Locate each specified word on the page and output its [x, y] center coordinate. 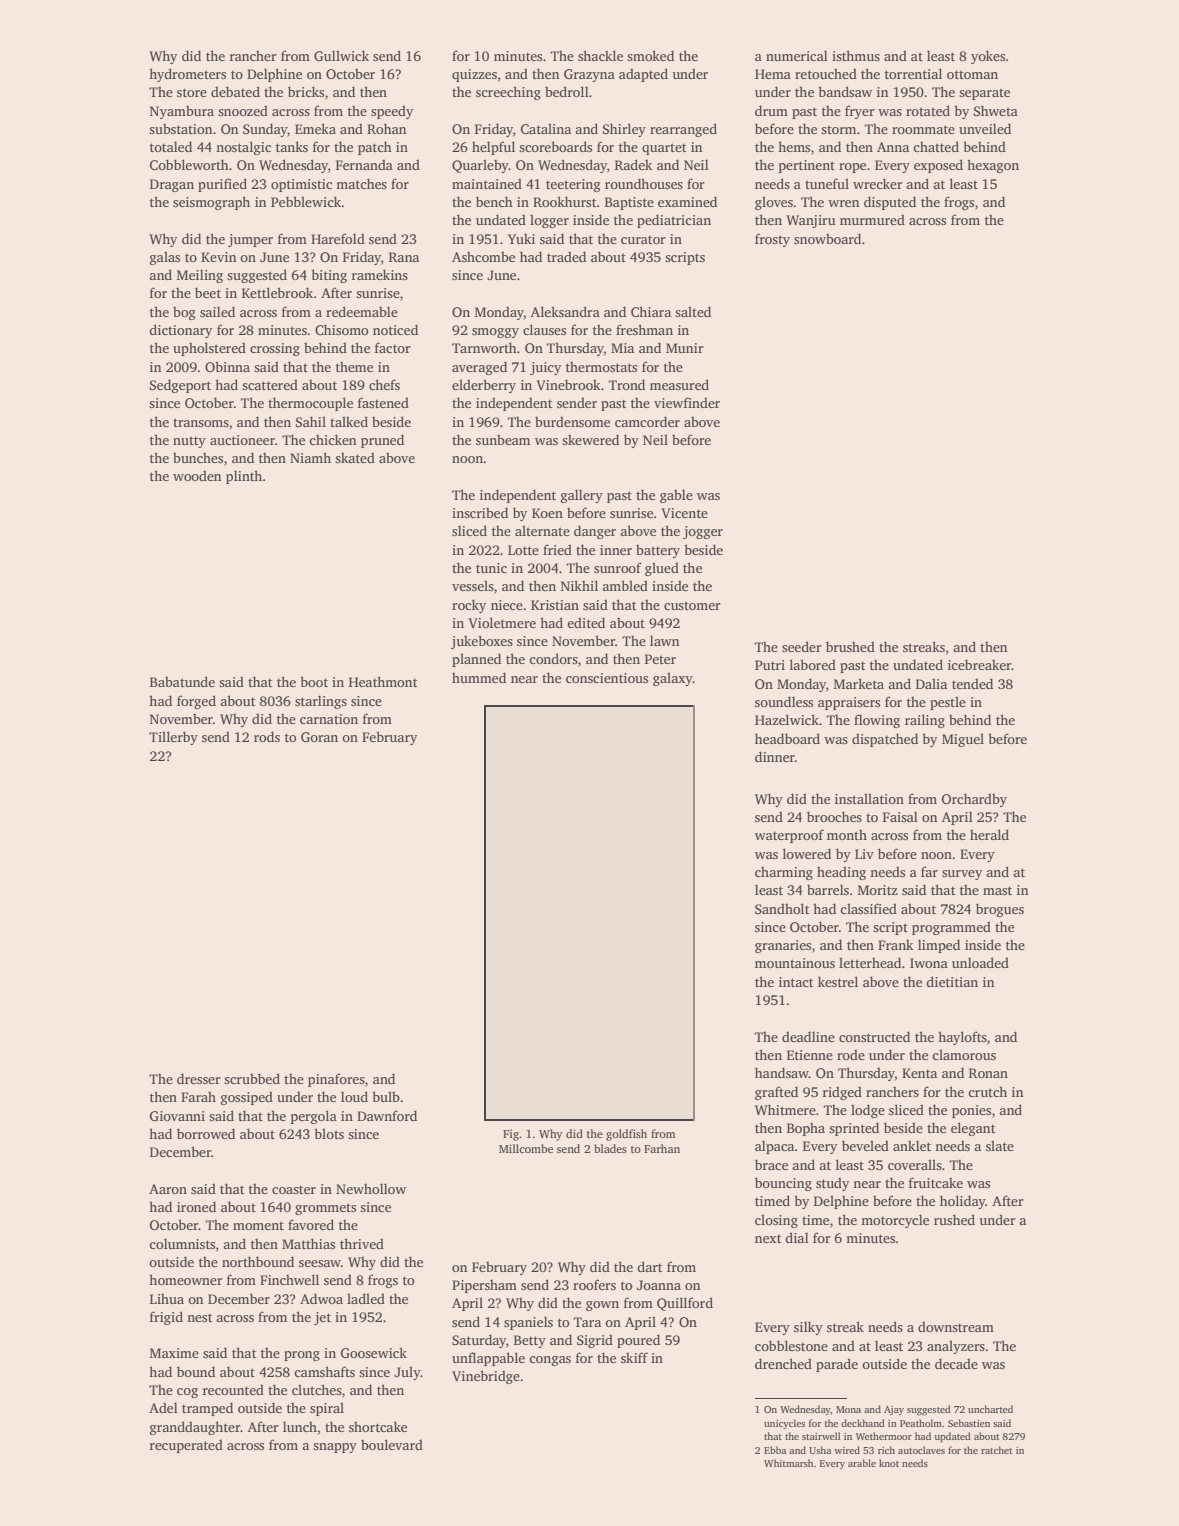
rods [267, 736]
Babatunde [182, 681]
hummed [479, 677]
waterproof [789, 836]
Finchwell [289, 1279]
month [847, 835]
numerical [797, 55]
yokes [988, 57]
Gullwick [341, 55]
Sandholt [782, 908]
